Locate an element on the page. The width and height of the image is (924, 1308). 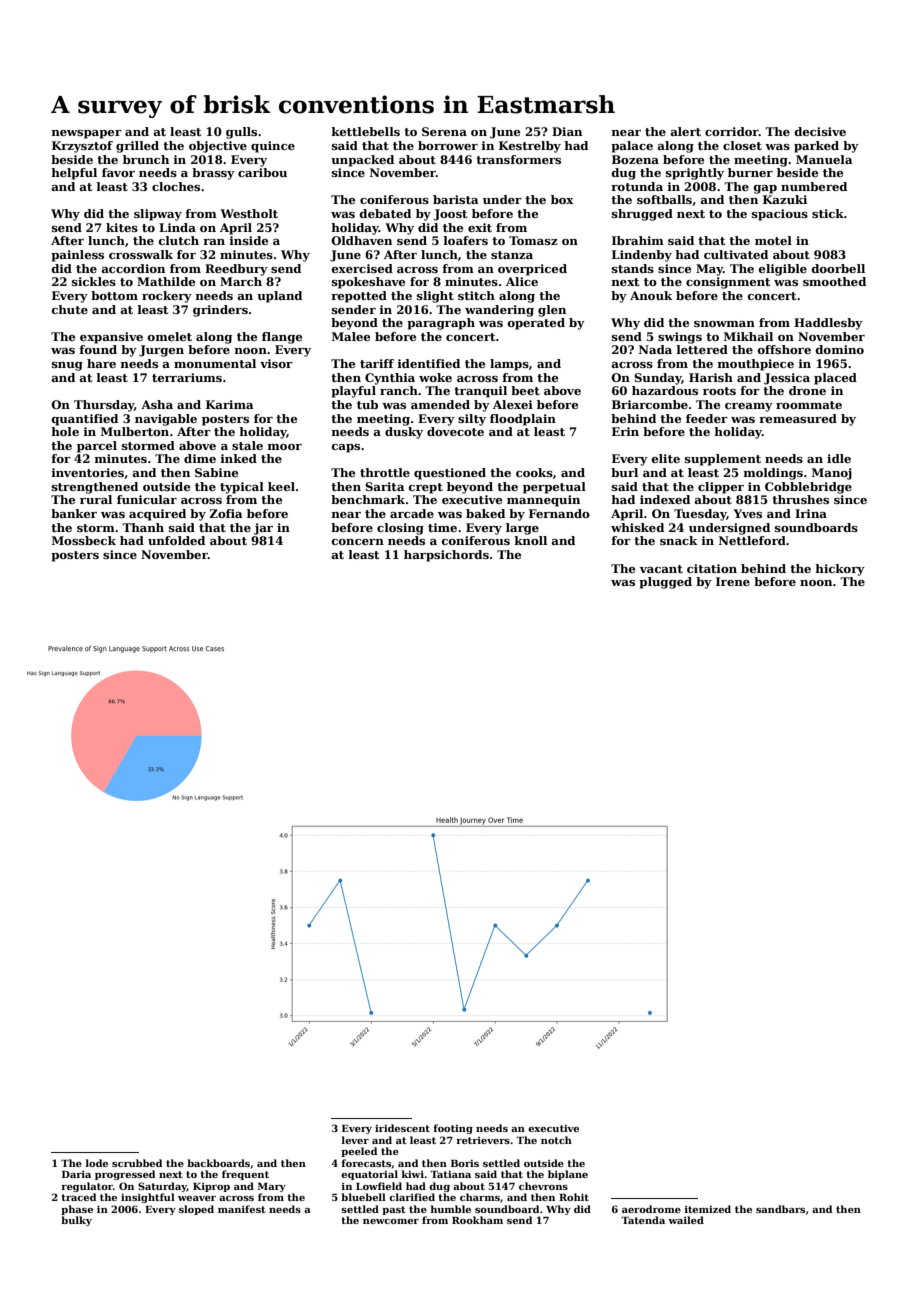
concern is located at coordinates (358, 542).
